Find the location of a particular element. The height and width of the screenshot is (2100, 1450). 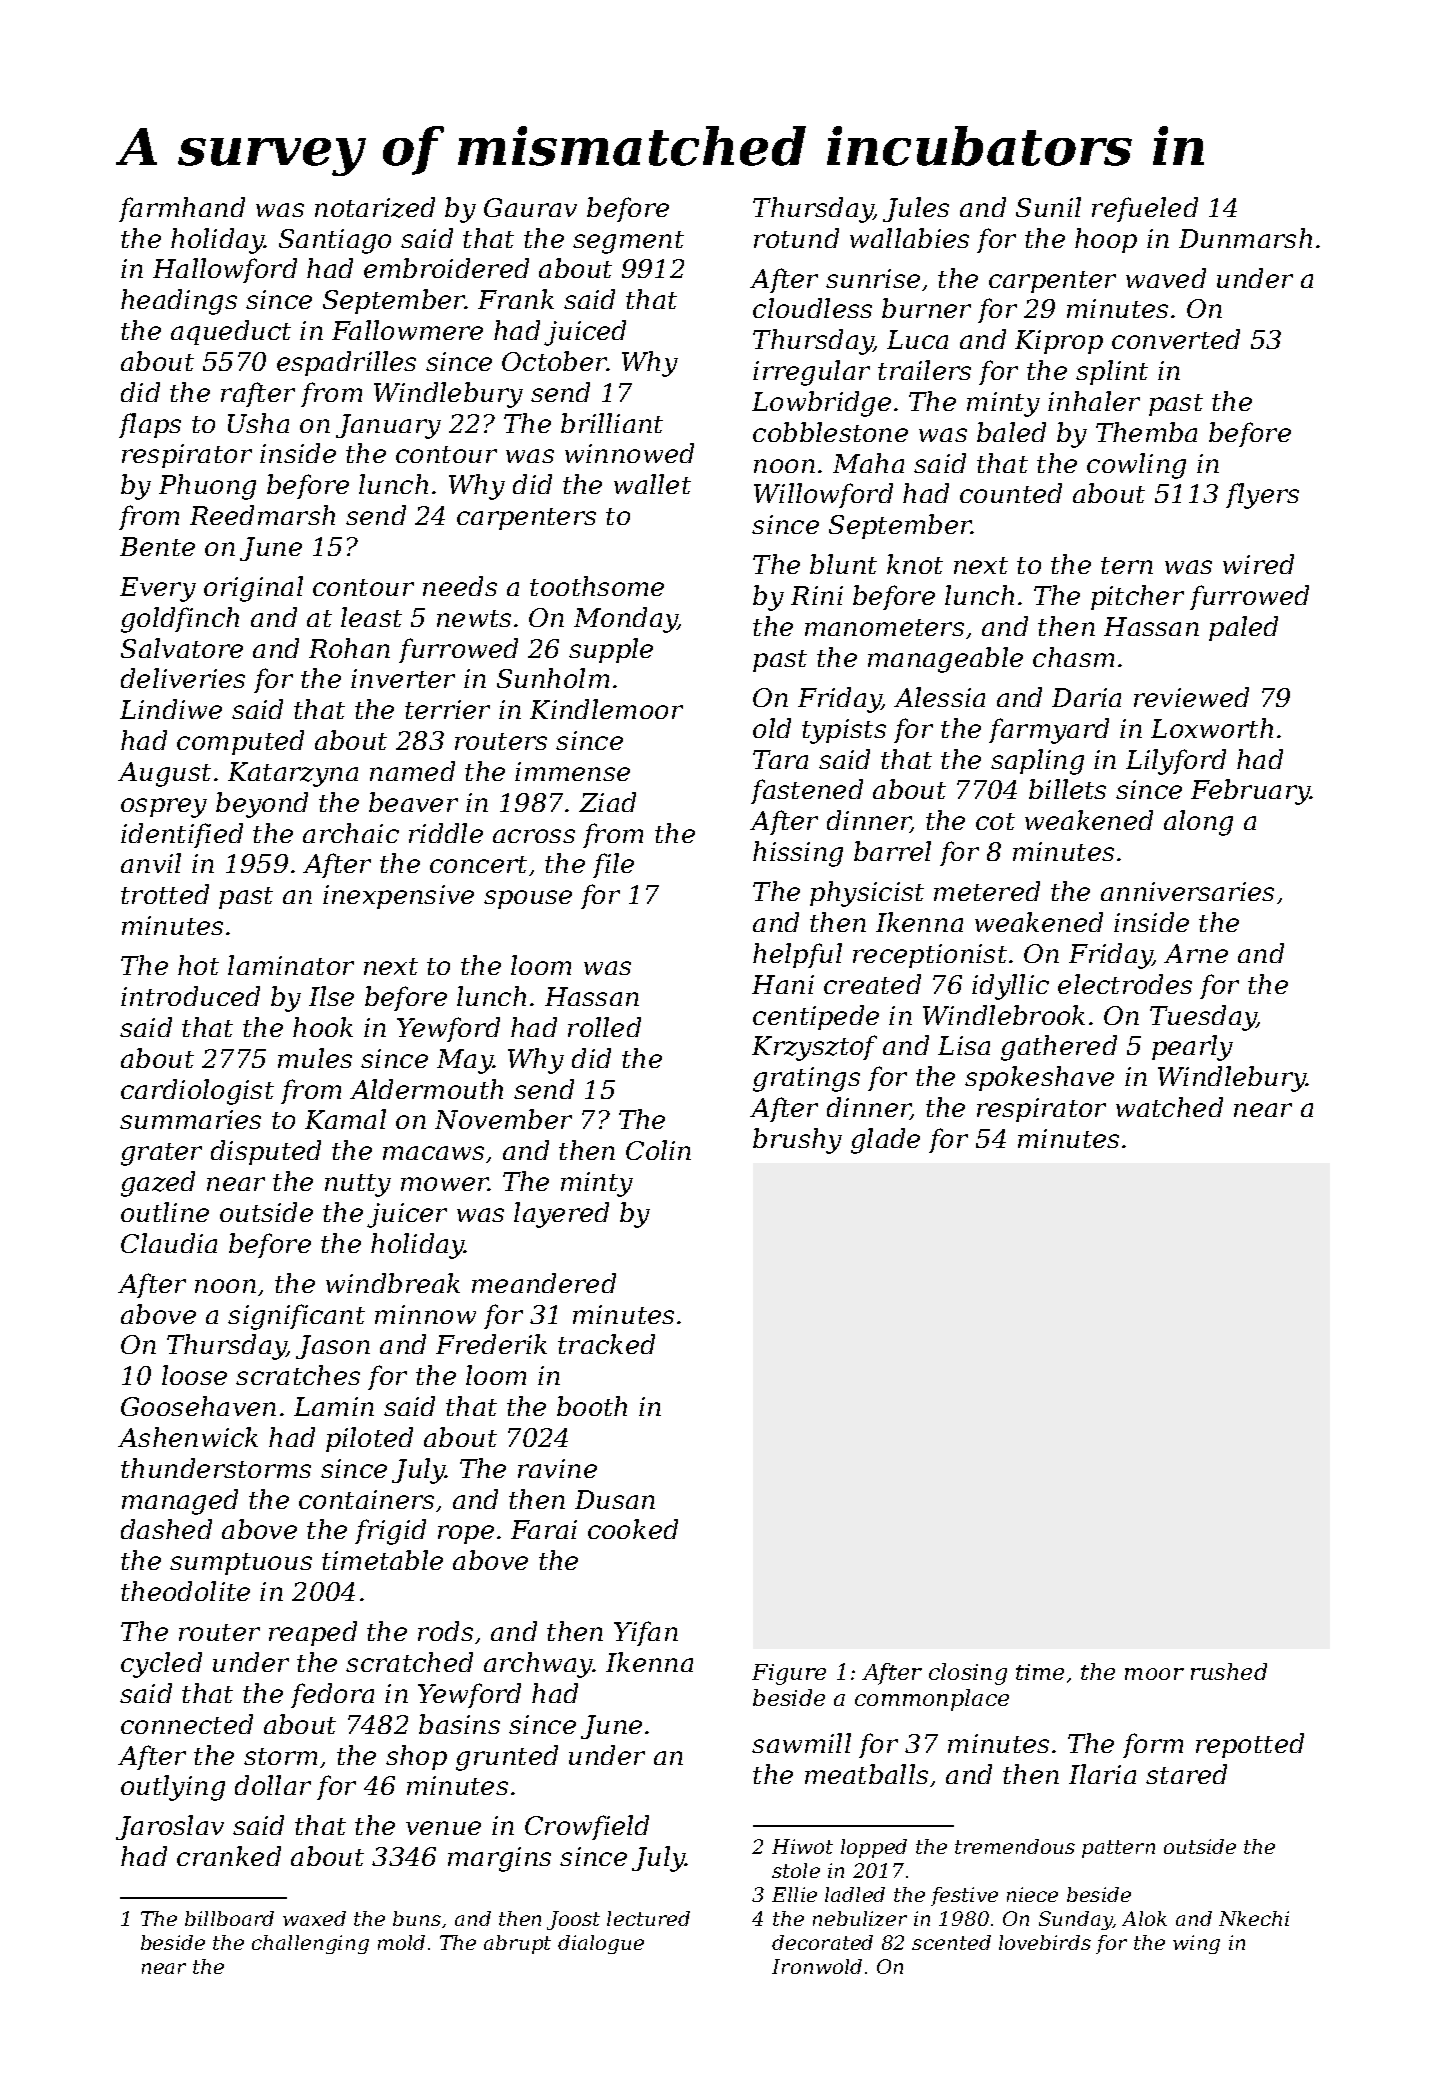

mold is located at coordinates (401, 1942).
